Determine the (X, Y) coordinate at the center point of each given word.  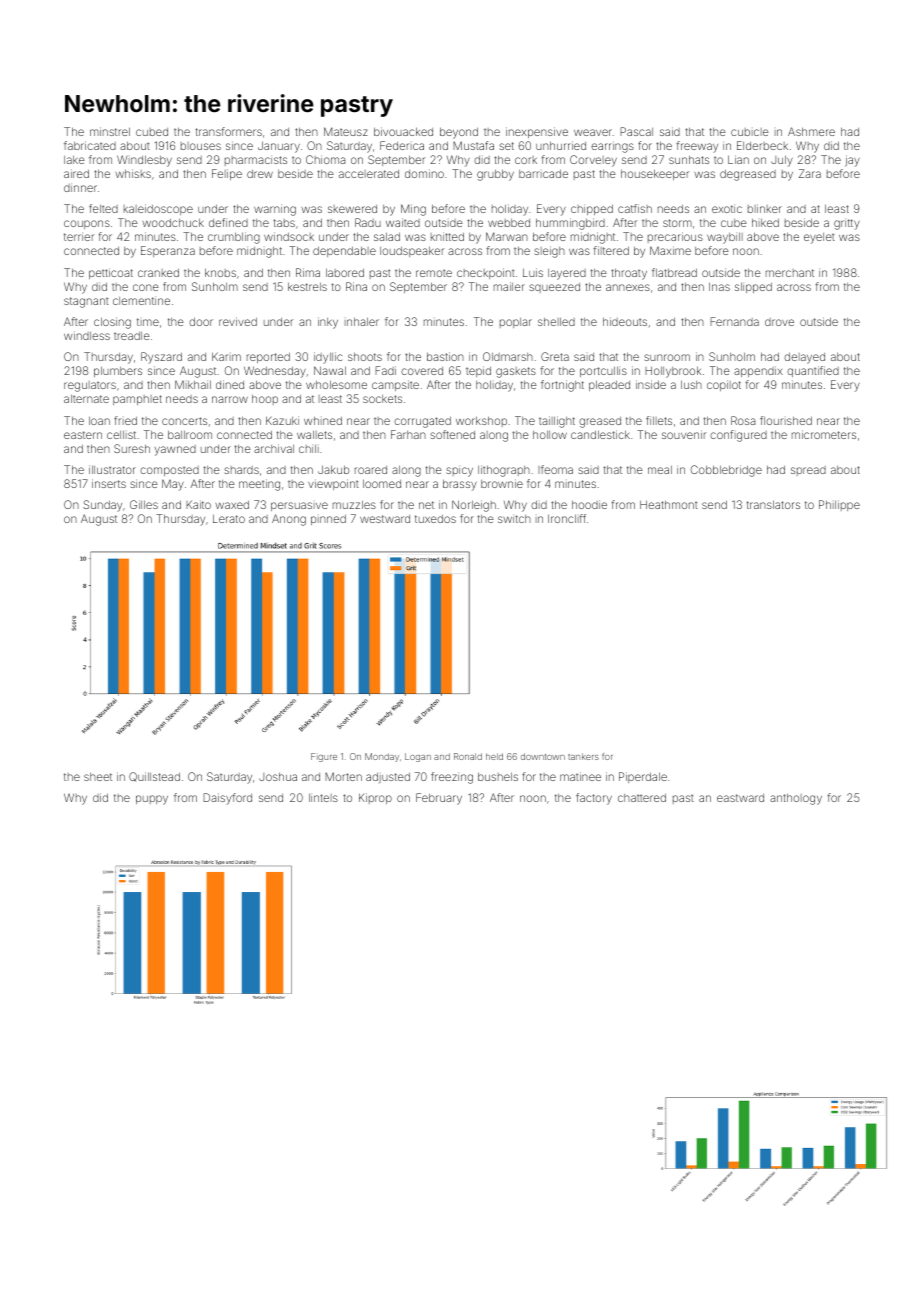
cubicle (750, 132)
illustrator (112, 469)
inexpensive (537, 132)
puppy (152, 800)
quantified (813, 371)
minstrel (110, 131)
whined (323, 420)
